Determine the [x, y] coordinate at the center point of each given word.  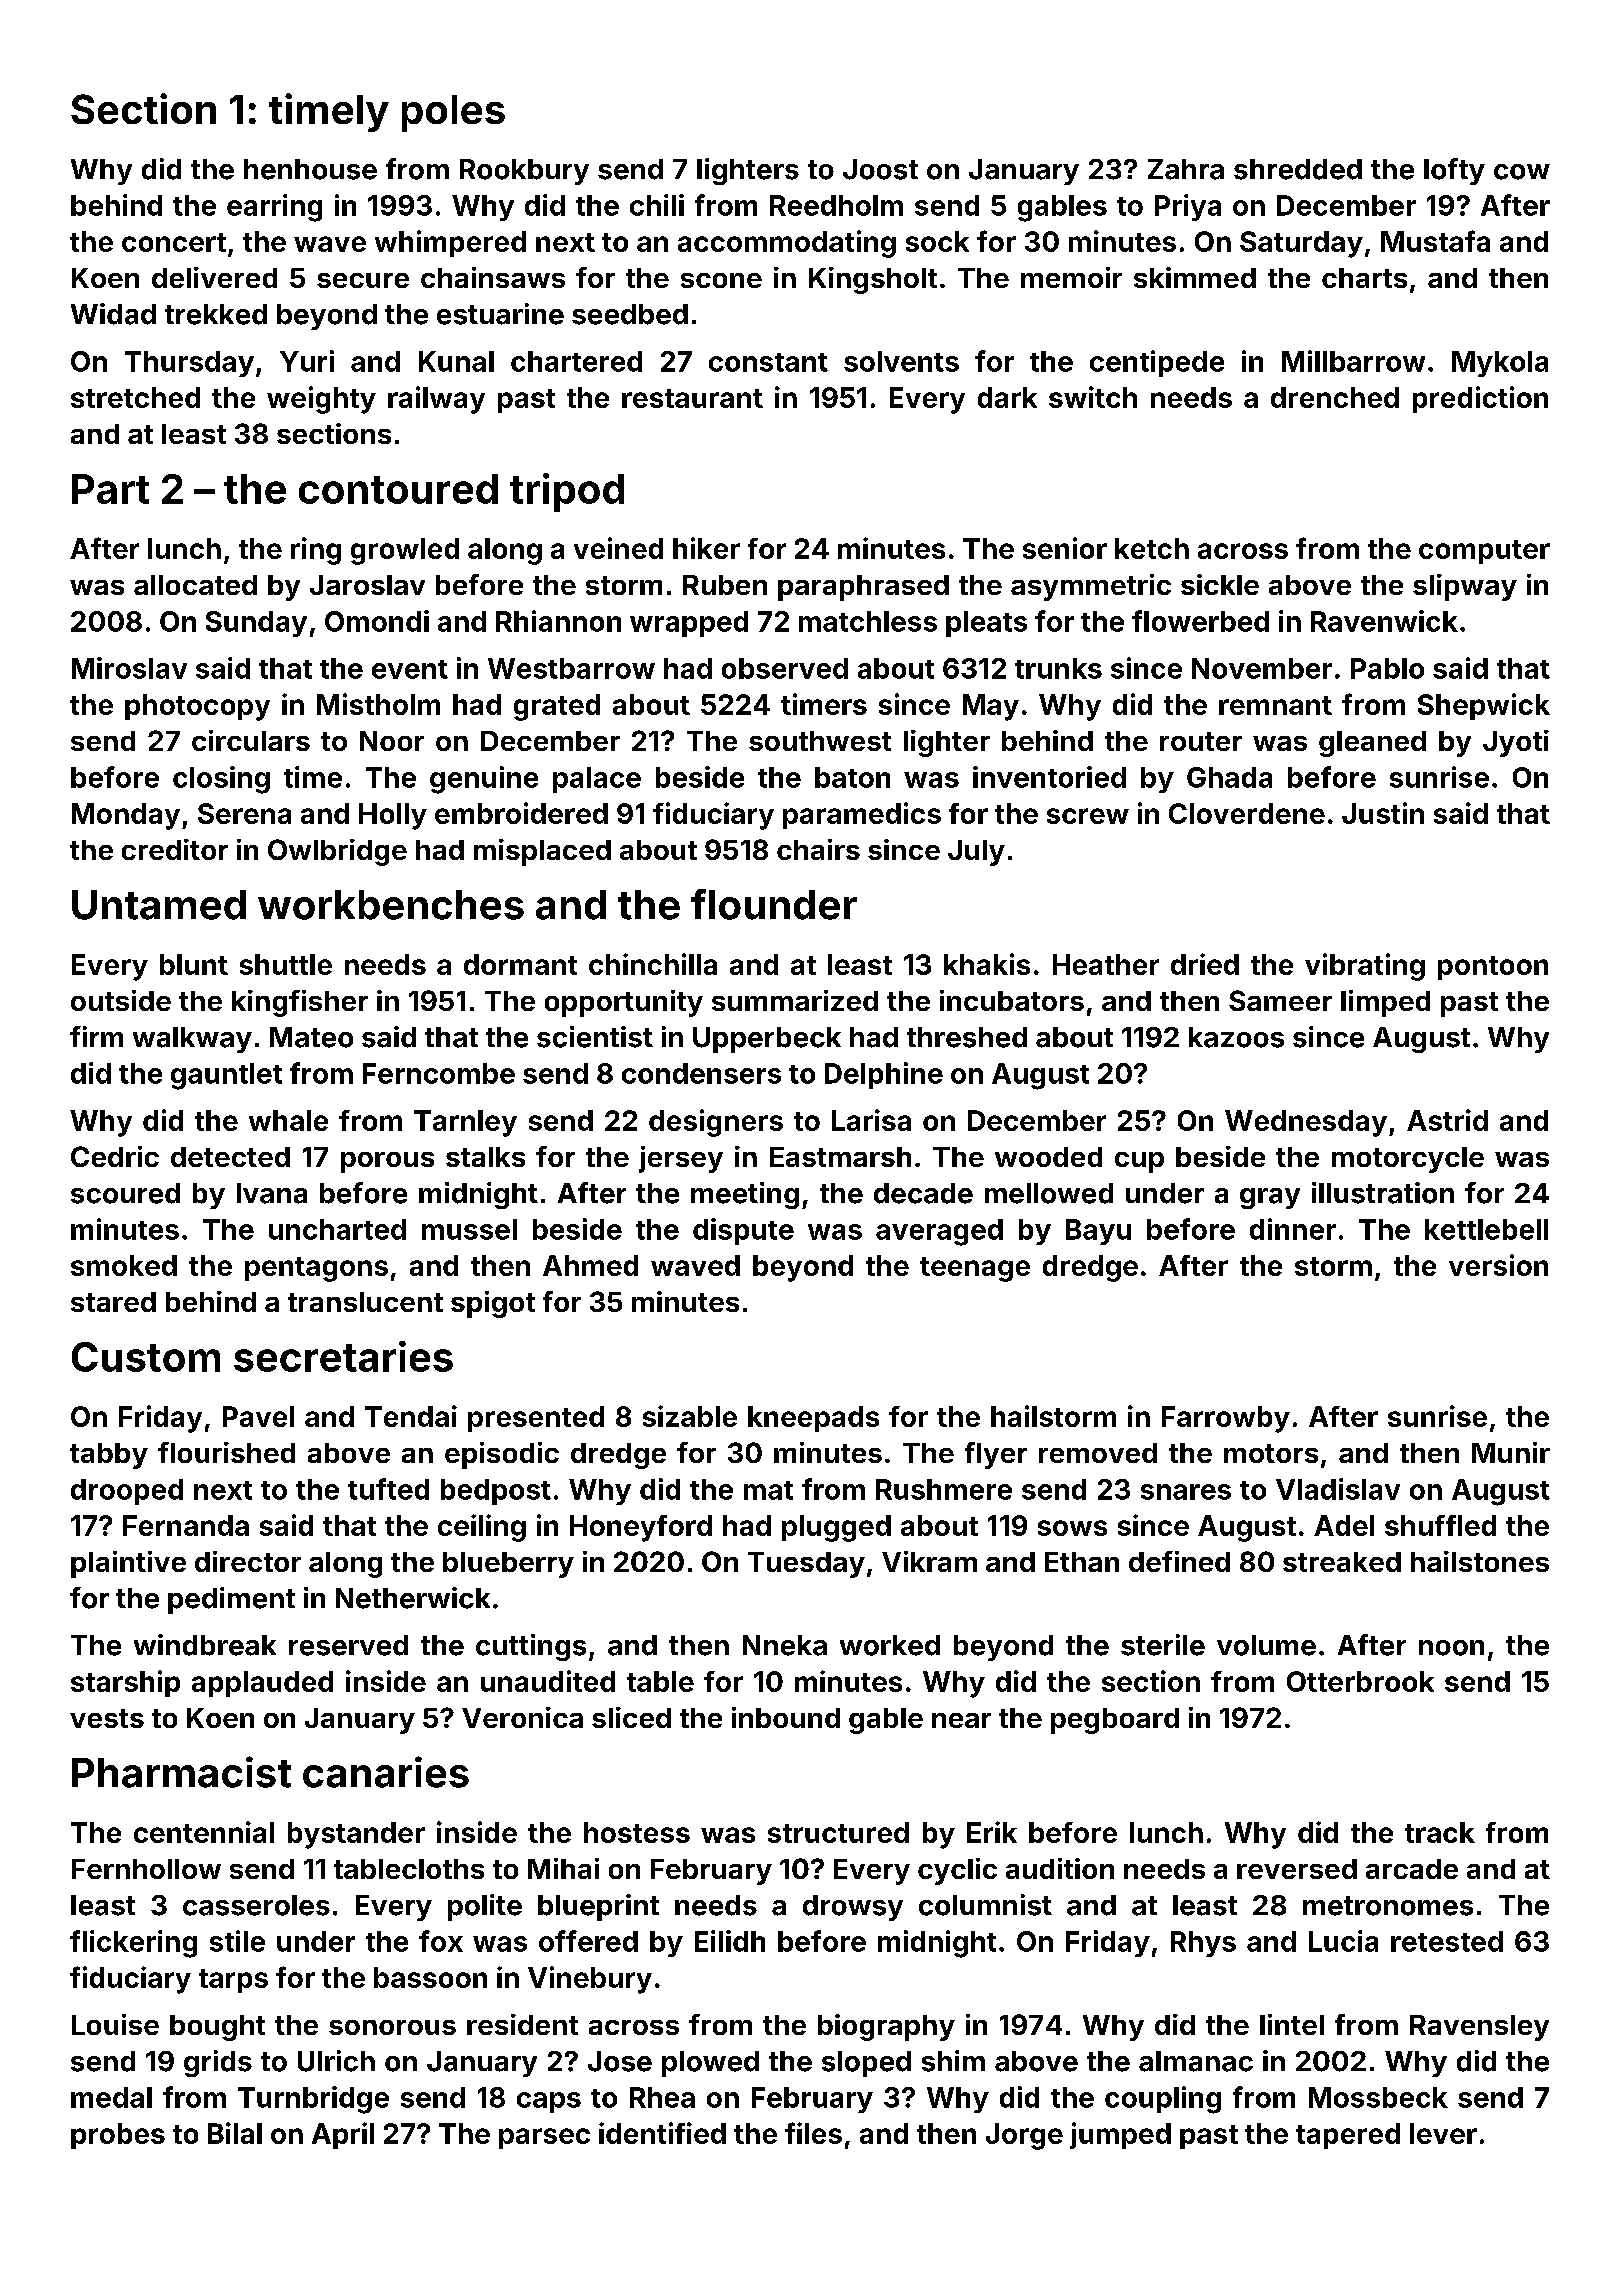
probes [118, 2136]
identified [662, 2133]
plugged [836, 1528]
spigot [493, 1304]
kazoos [1236, 1037]
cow [1522, 172]
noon [1451, 1648]
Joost [880, 169]
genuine [484, 780]
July [976, 853]
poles [453, 113]
